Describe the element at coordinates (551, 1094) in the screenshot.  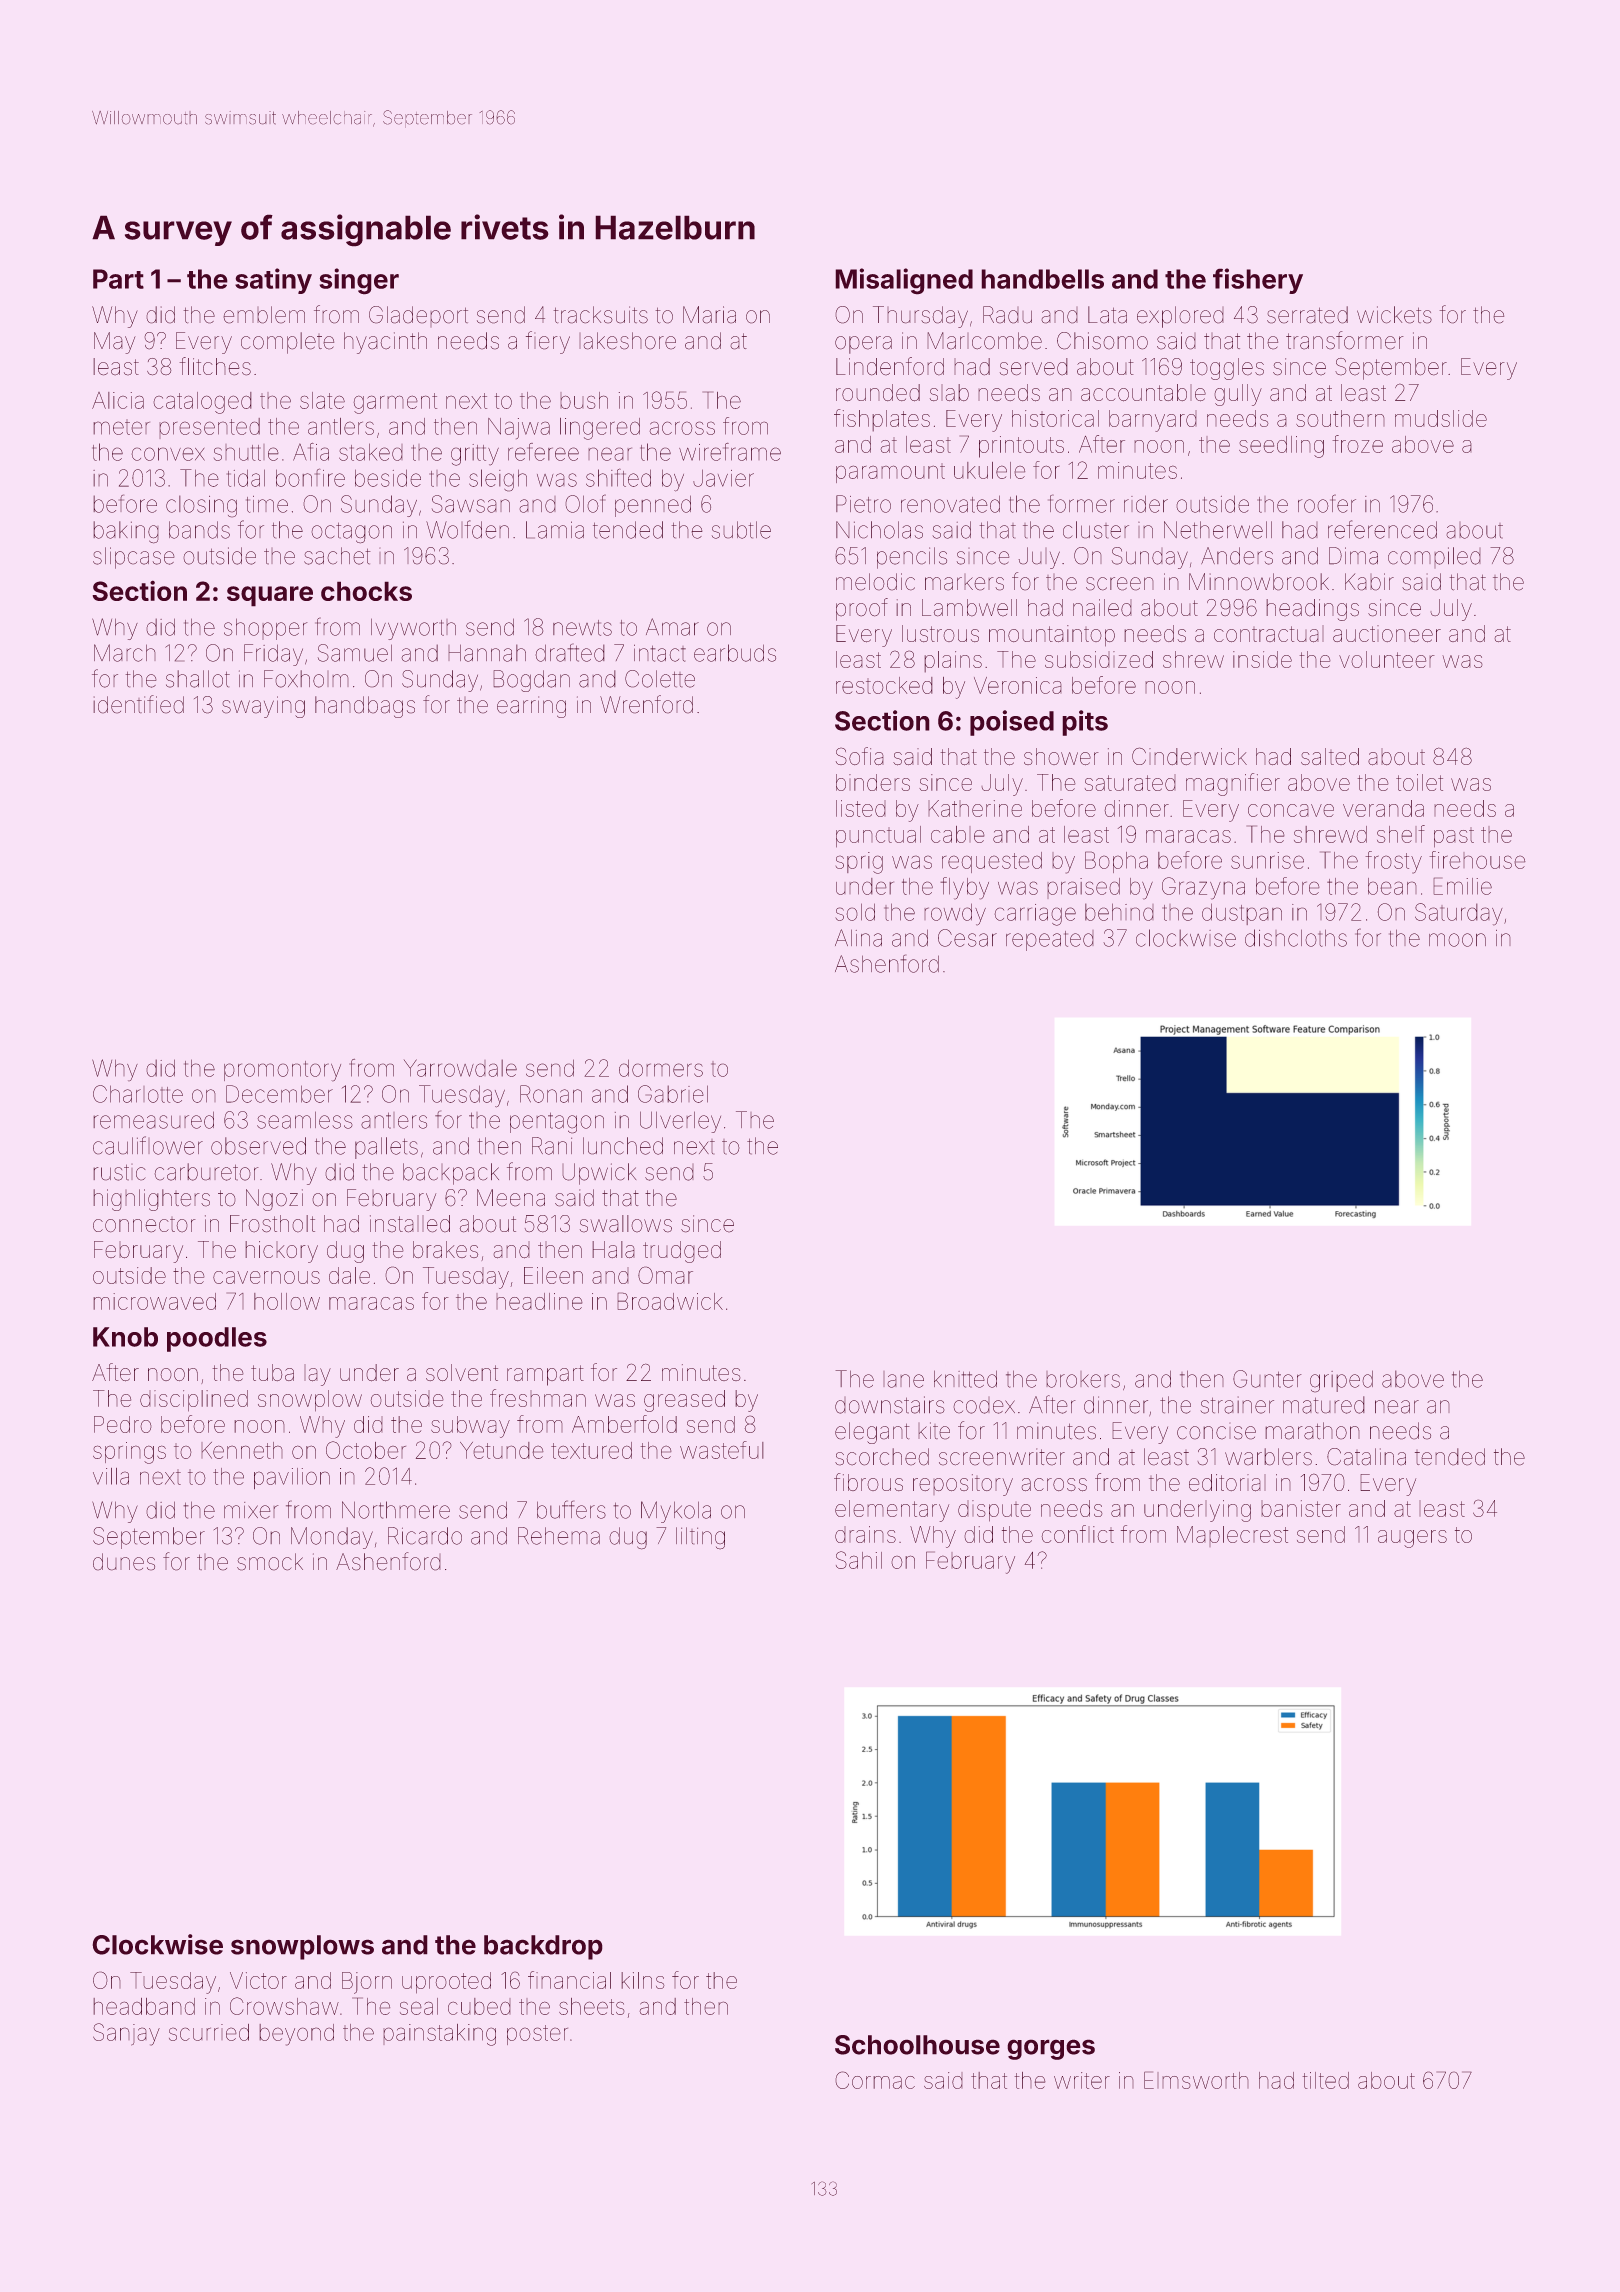
I see `Ronan` at that location.
